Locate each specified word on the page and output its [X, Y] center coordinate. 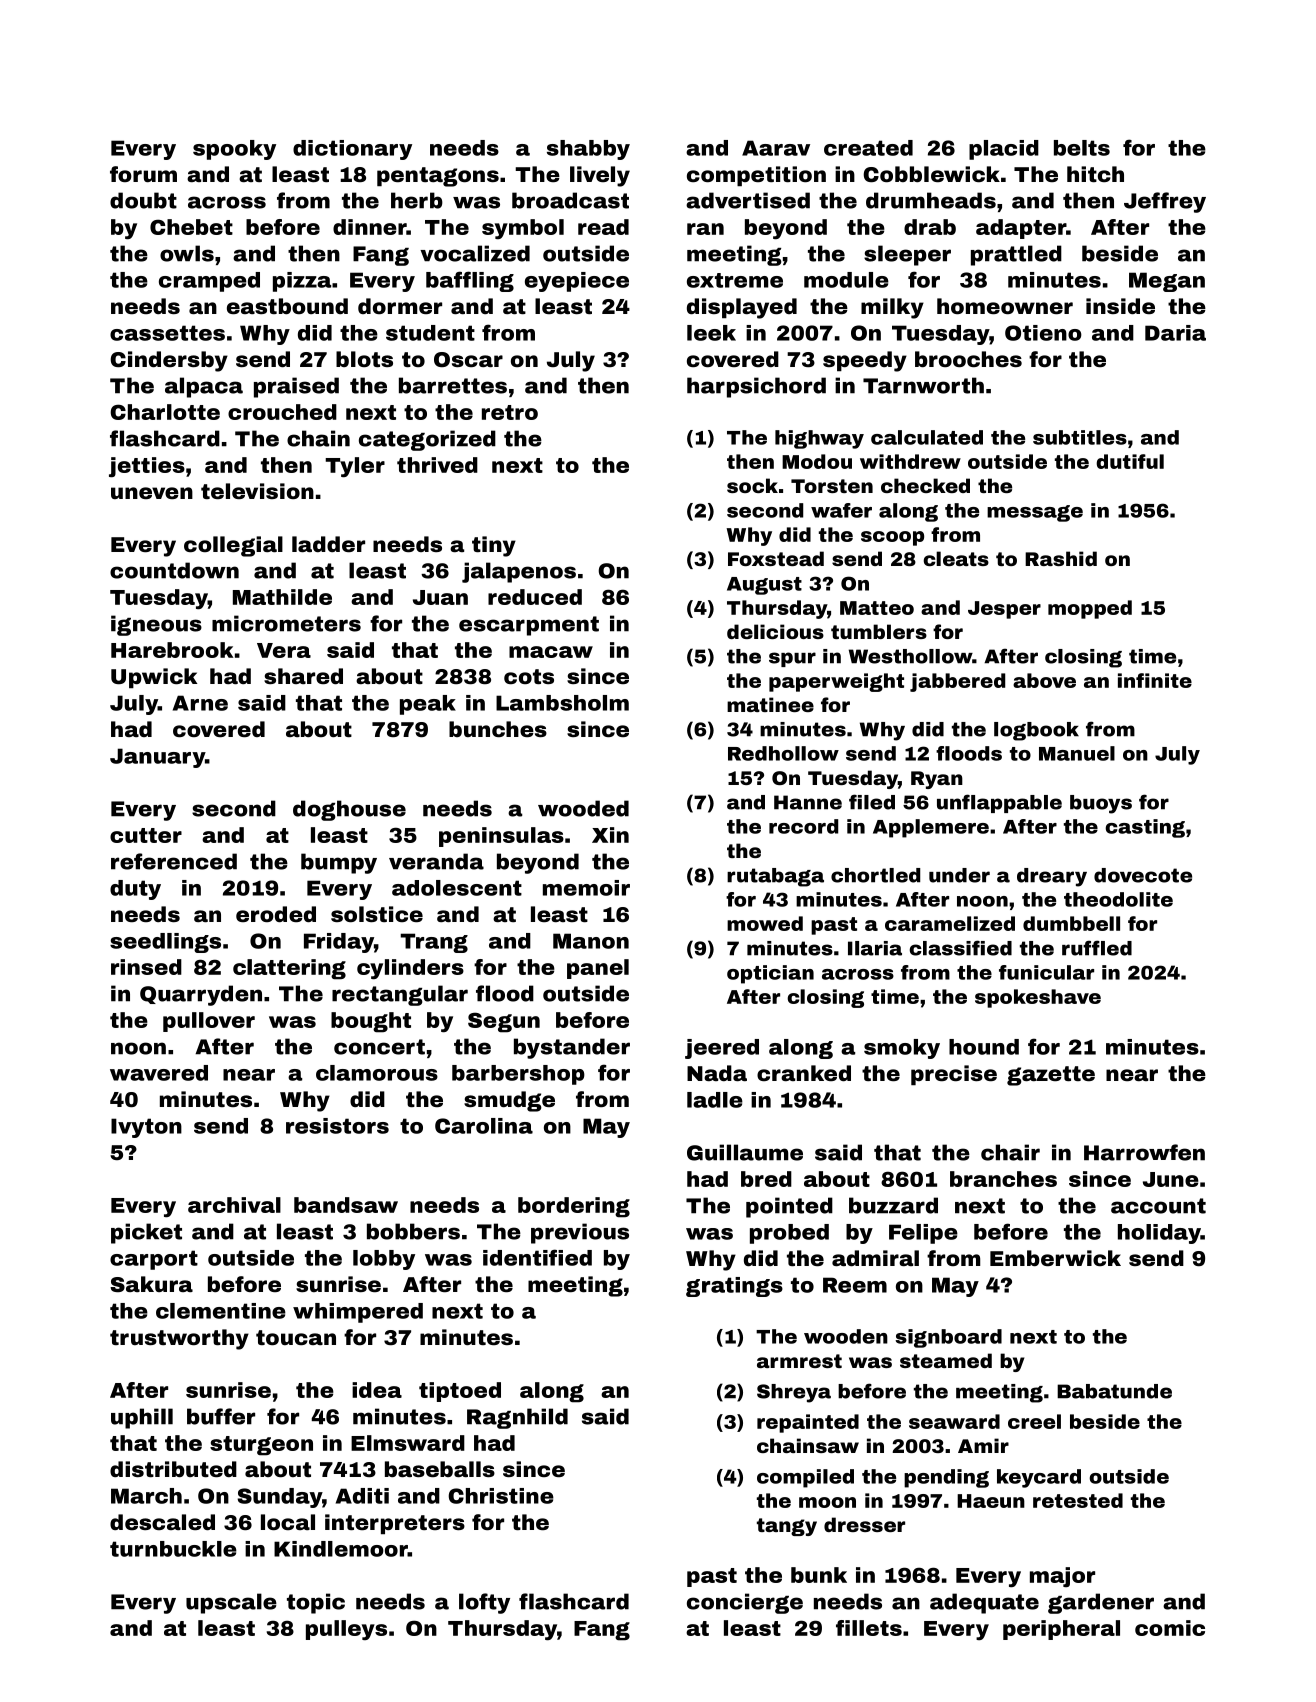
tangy [787, 1527]
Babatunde [1114, 1391]
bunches [498, 729]
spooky [234, 150]
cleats [956, 558]
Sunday [279, 1498]
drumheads [931, 200]
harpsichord [756, 387]
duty [135, 890]
